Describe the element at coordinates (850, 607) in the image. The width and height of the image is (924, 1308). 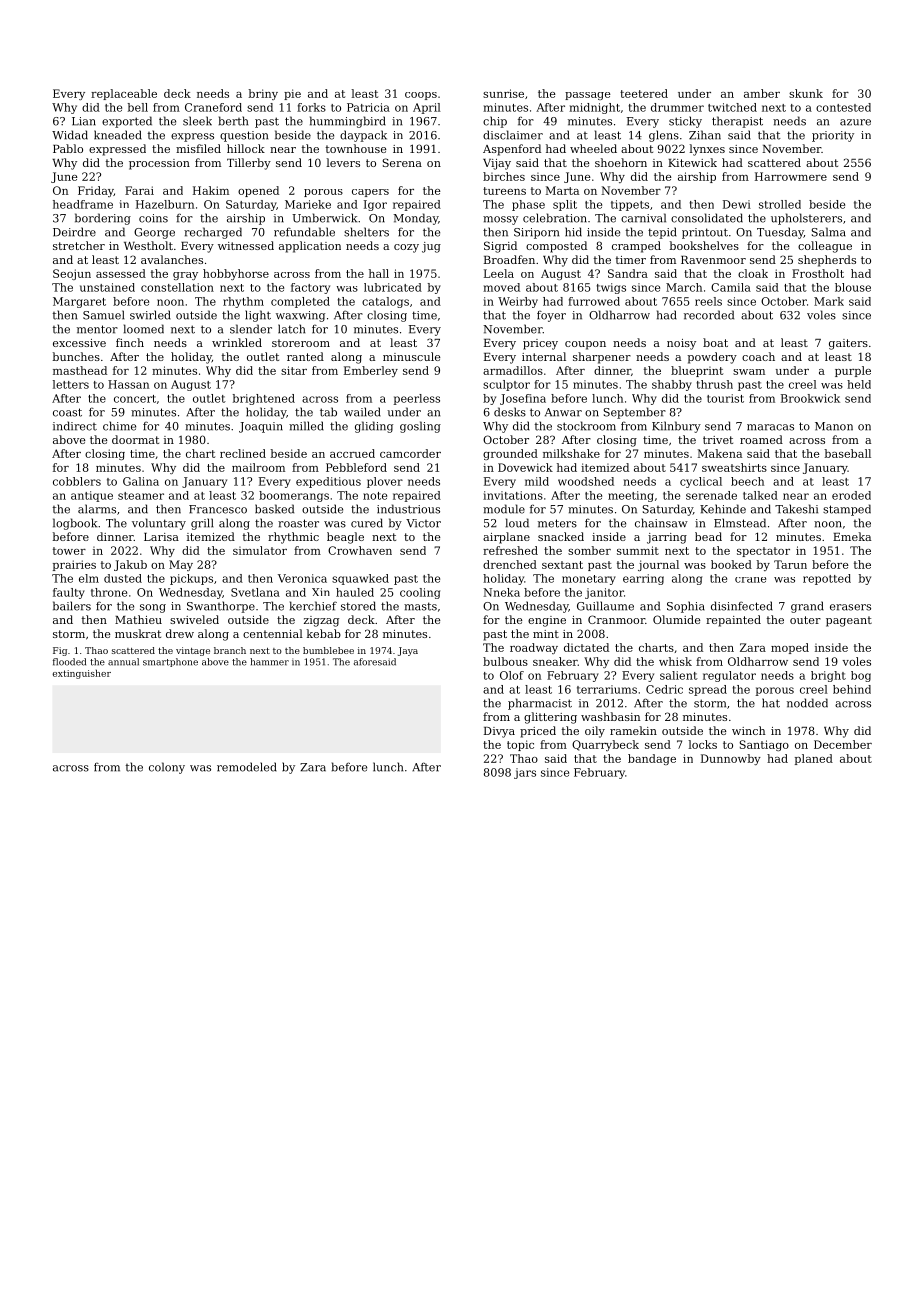
I see `erasers` at that location.
